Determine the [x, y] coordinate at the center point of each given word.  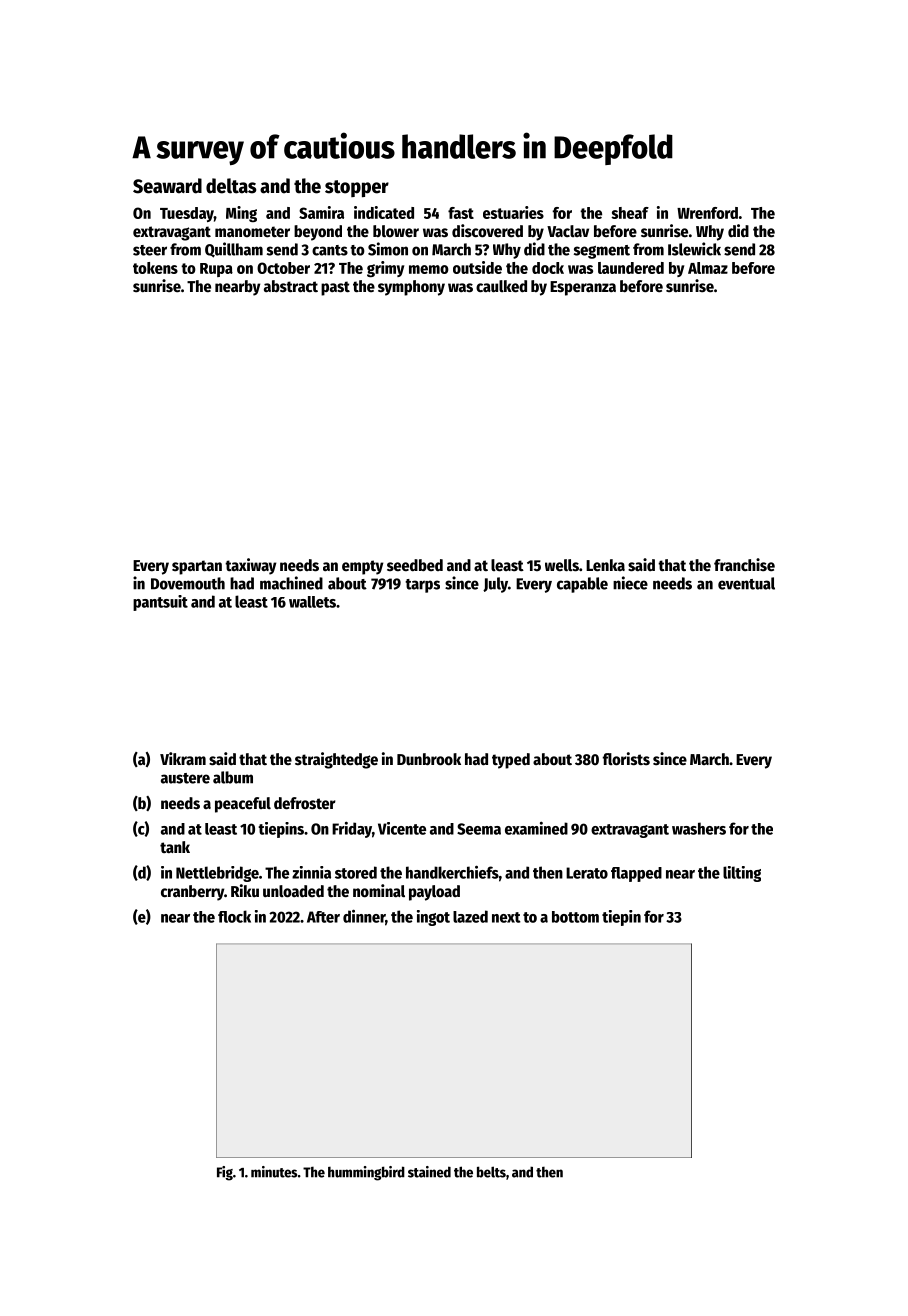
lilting [742, 874]
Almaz [708, 268]
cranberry [192, 893]
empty [362, 567]
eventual [746, 583]
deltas [231, 186]
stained [429, 1172]
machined [291, 583]
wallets [312, 602]
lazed [470, 916]
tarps [422, 586]
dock [548, 268]
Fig [225, 1173]
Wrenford [707, 213]
